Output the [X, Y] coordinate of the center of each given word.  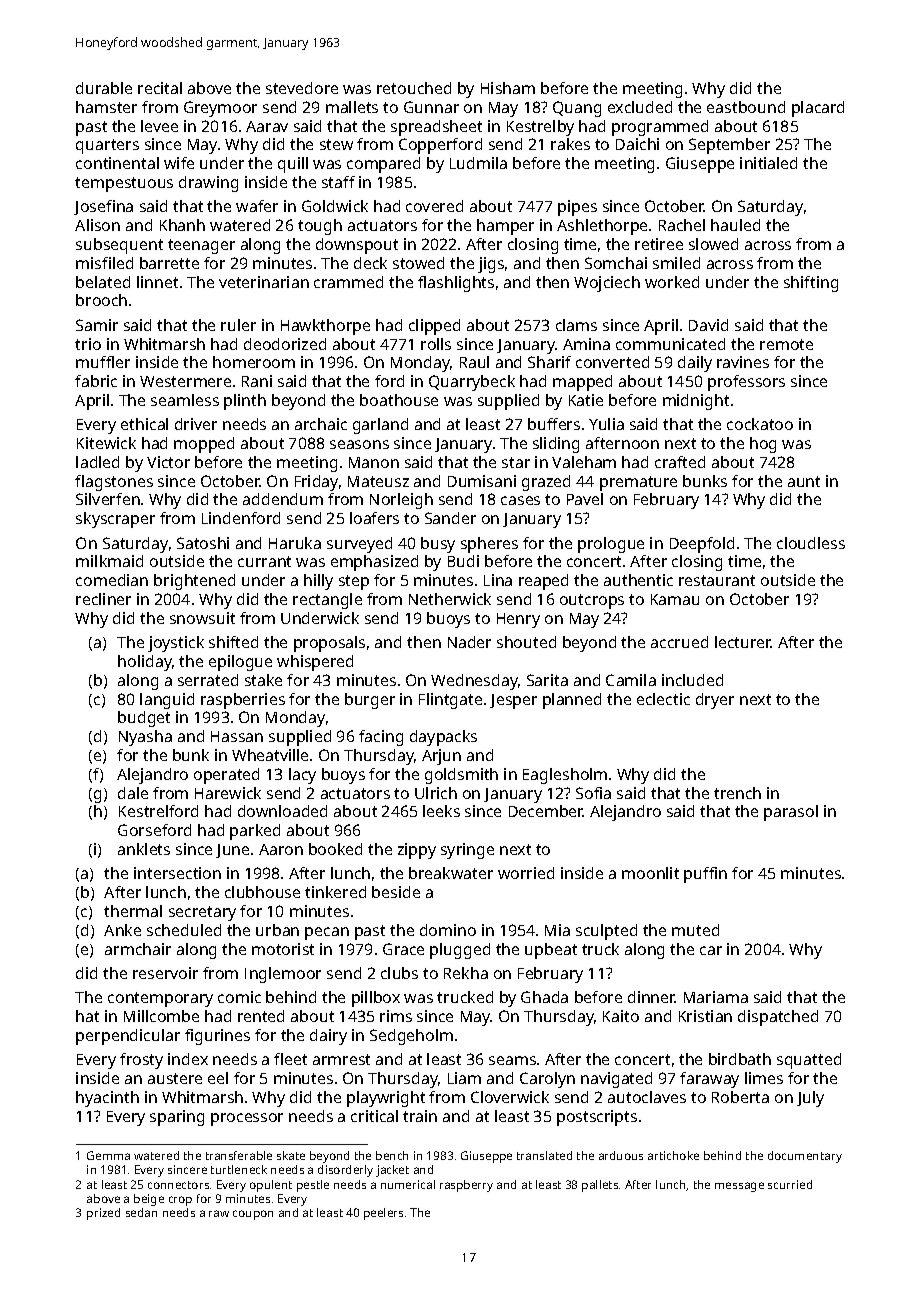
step [354, 582]
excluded [640, 107]
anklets [144, 849]
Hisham [508, 88]
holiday [145, 663]
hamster [106, 107]
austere [175, 1078]
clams [576, 325]
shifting [811, 284]
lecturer [743, 642]
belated [103, 282]
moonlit [650, 873]
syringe [467, 851]
